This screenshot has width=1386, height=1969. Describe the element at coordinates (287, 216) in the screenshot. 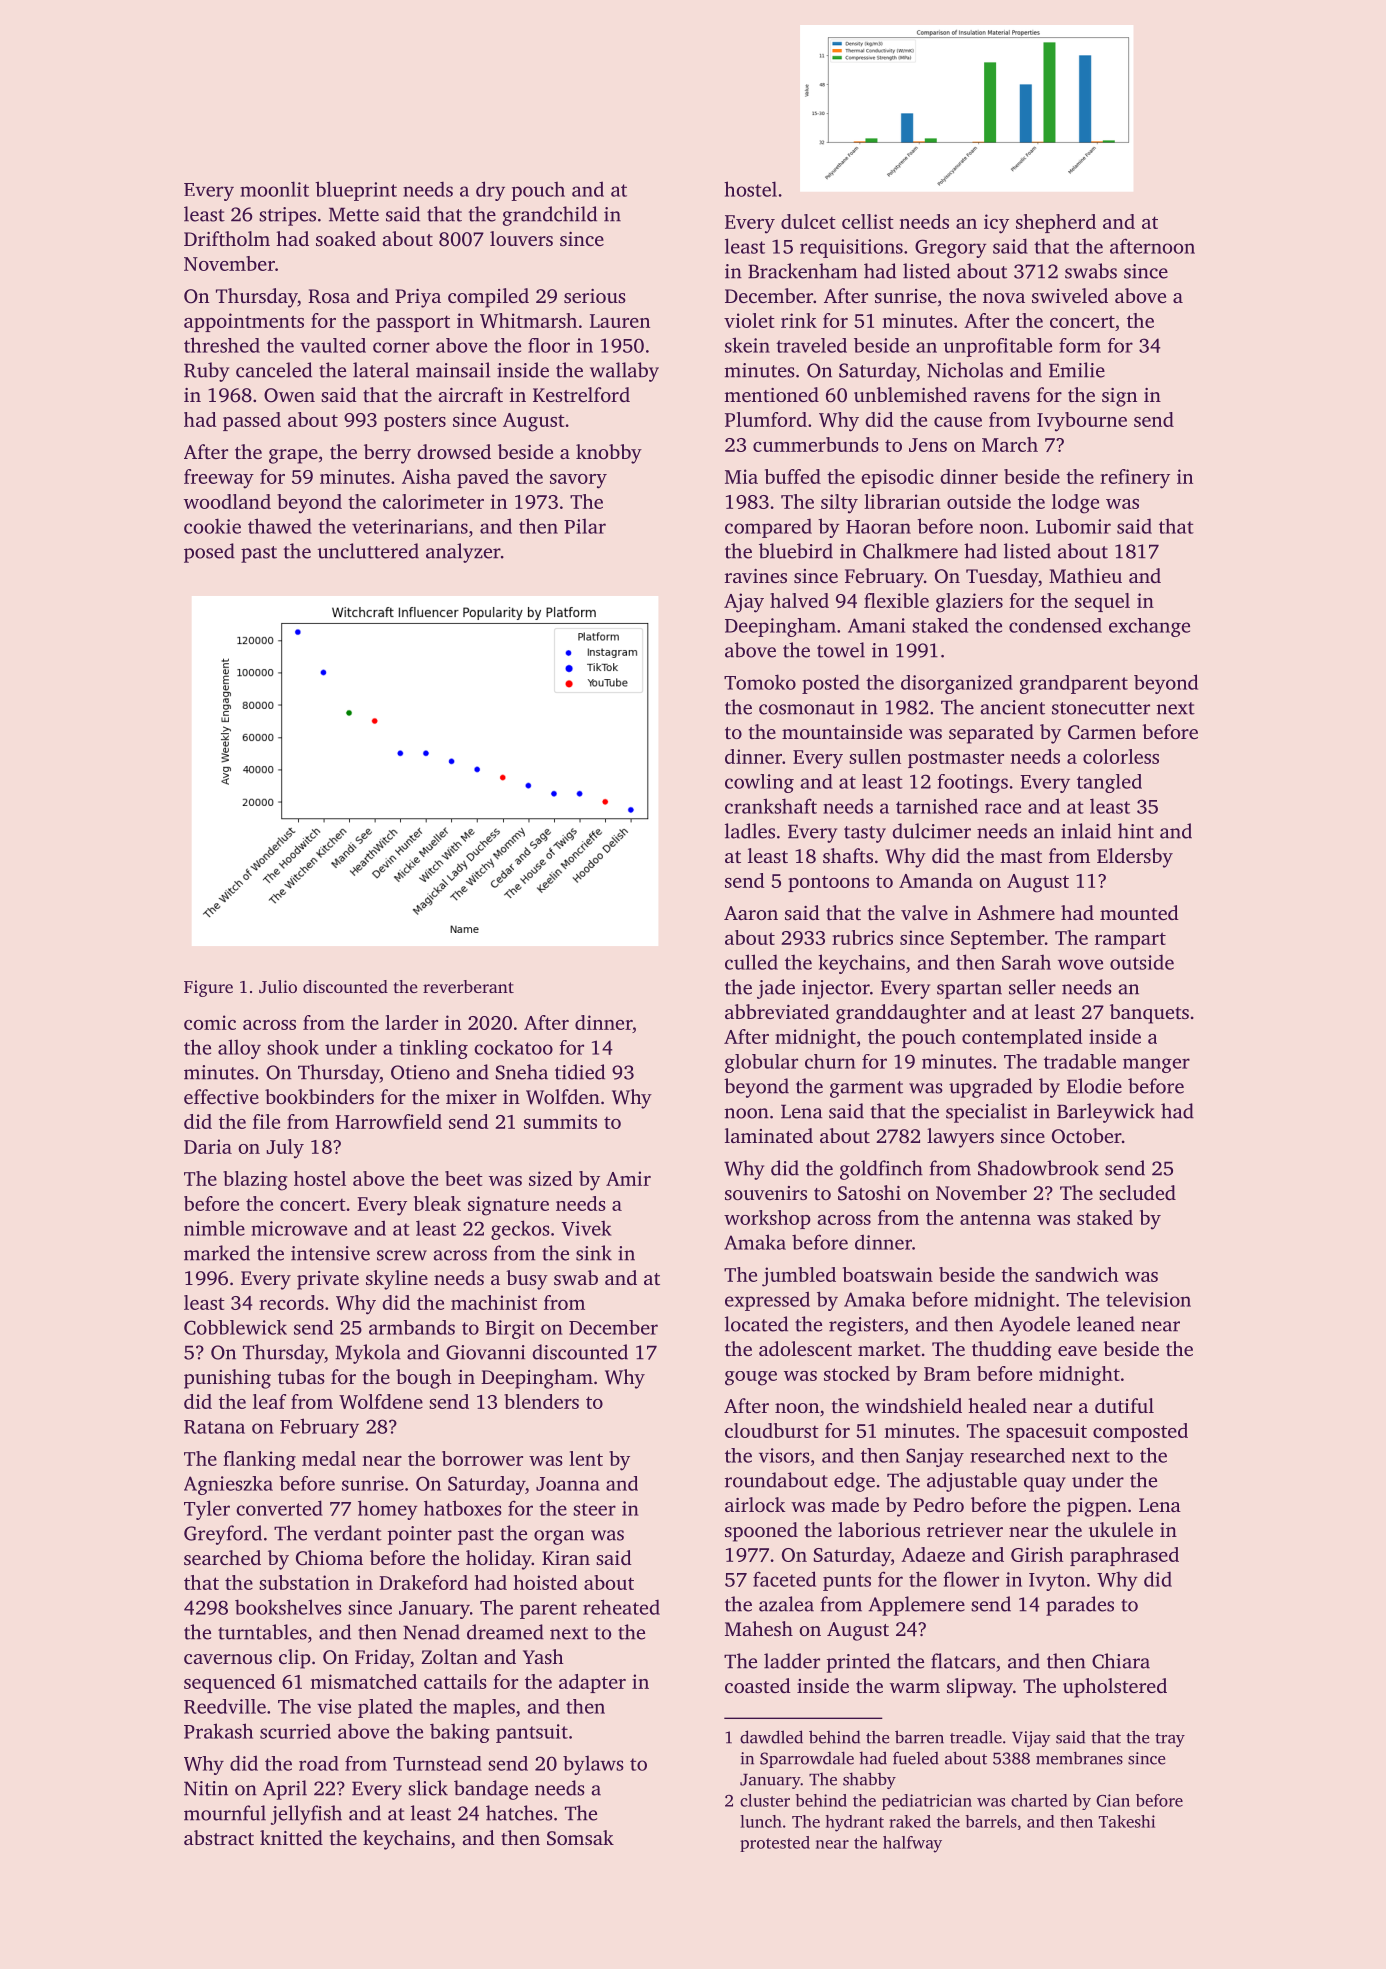

I see `stripes` at that location.
